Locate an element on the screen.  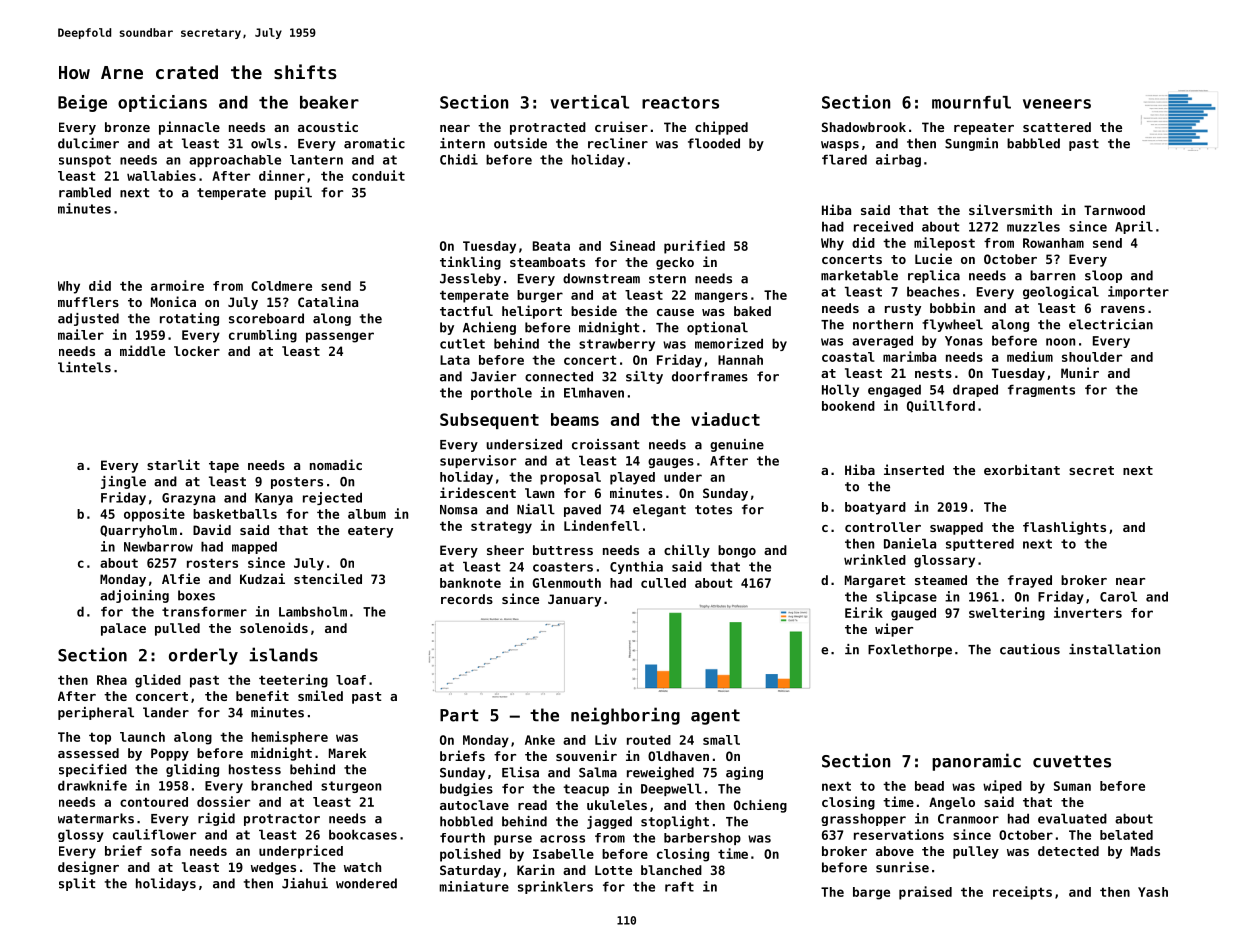
medium is located at coordinates (1030, 356).
